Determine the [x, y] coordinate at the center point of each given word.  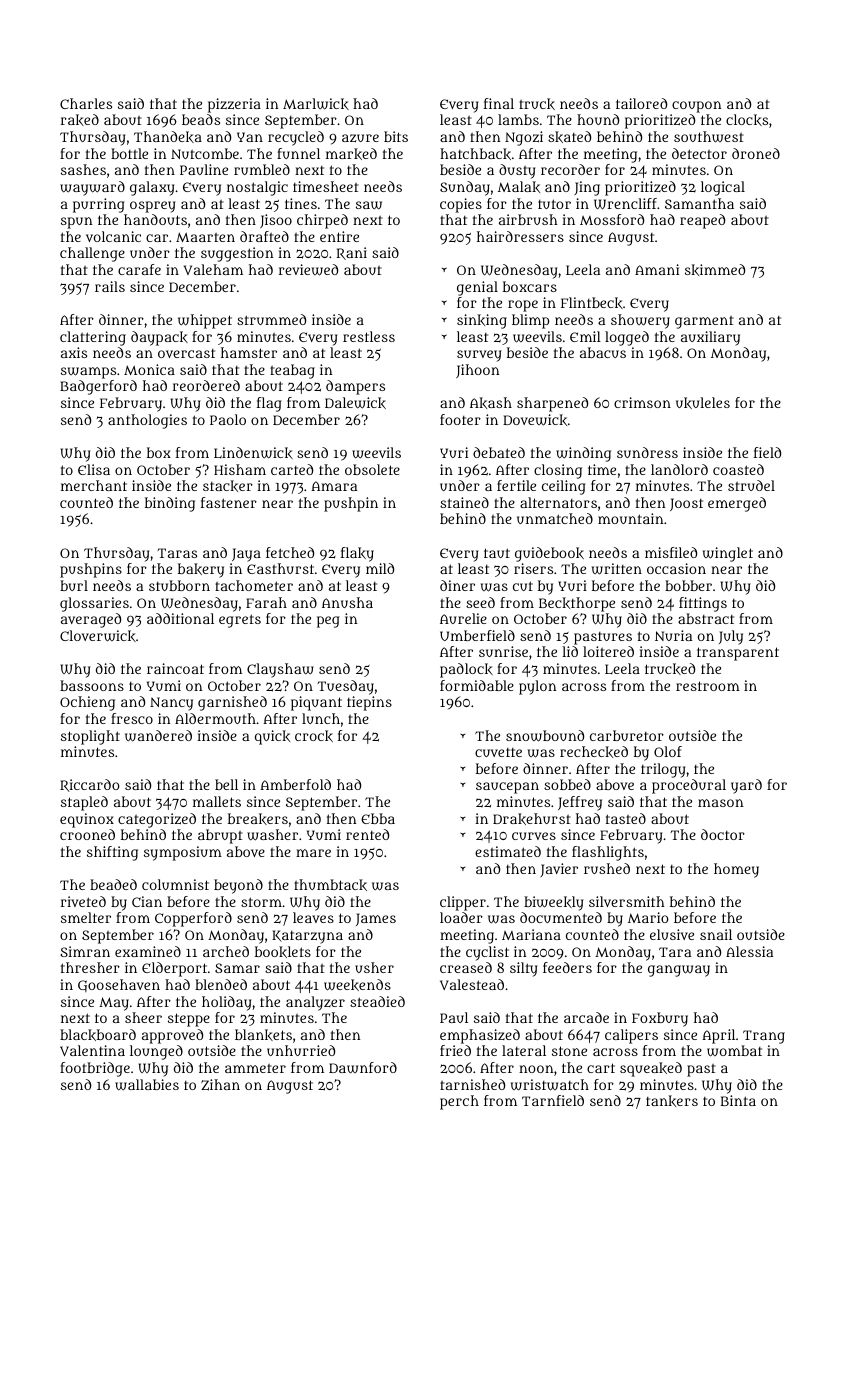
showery [640, 321]
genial [477, 288]
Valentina [92, 1050]
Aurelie [463, 618]
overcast [186, 353]
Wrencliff [625, 204]
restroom [708, 686]
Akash [491, 403]
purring [99, 205]
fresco [132, 718]
